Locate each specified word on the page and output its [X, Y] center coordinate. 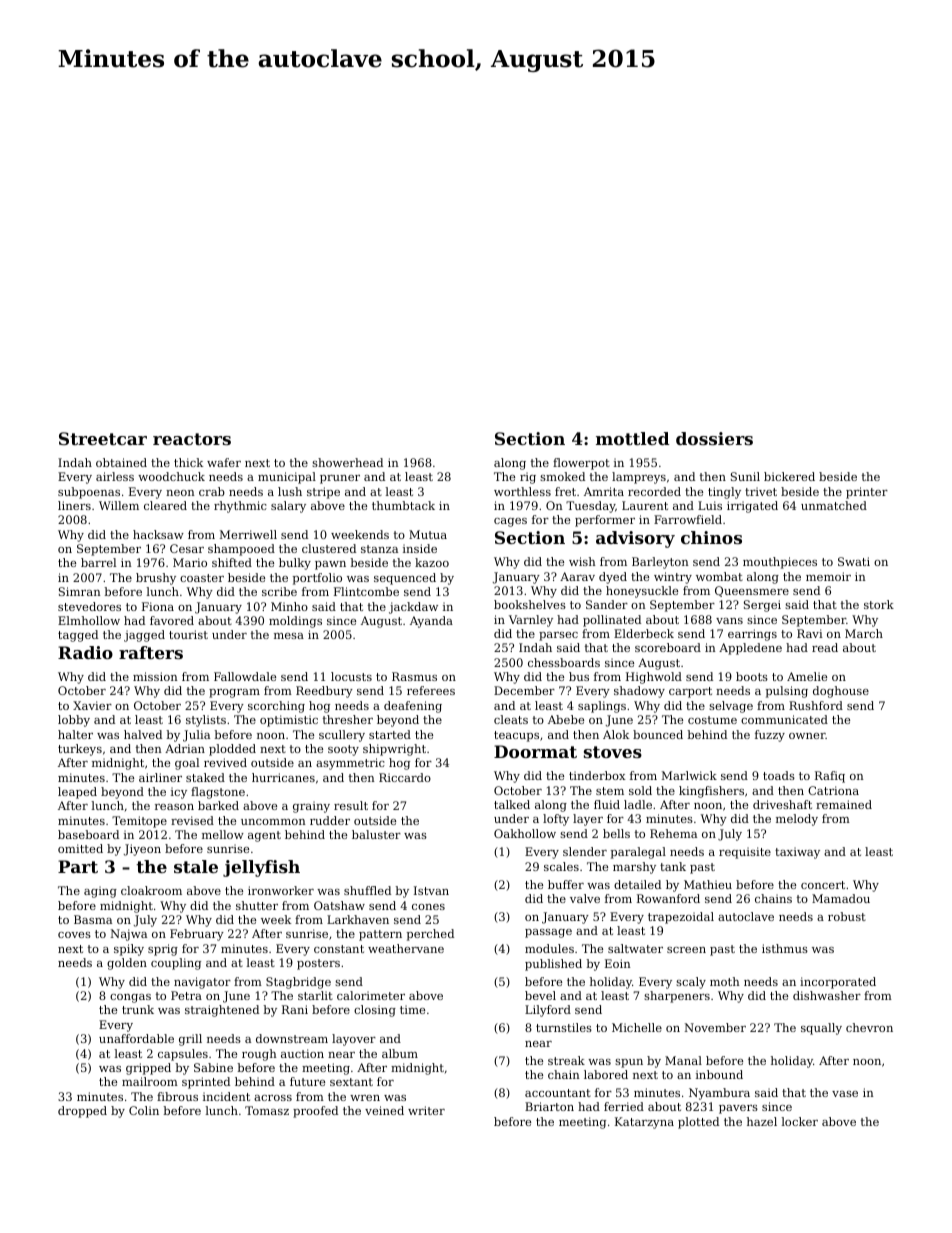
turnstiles [564, 1027]
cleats [511, 719]
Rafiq [830, 777]
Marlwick [689, 775]
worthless [522, 491]
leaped [77, 793]
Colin [144, 1110]
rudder [330, 820]
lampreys [639, 478]
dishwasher [827, 995]
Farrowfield [688, 519]
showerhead [347, 462]
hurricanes [283, 777]
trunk [138, 1009]
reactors [192, 439]
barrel [98, 562]
